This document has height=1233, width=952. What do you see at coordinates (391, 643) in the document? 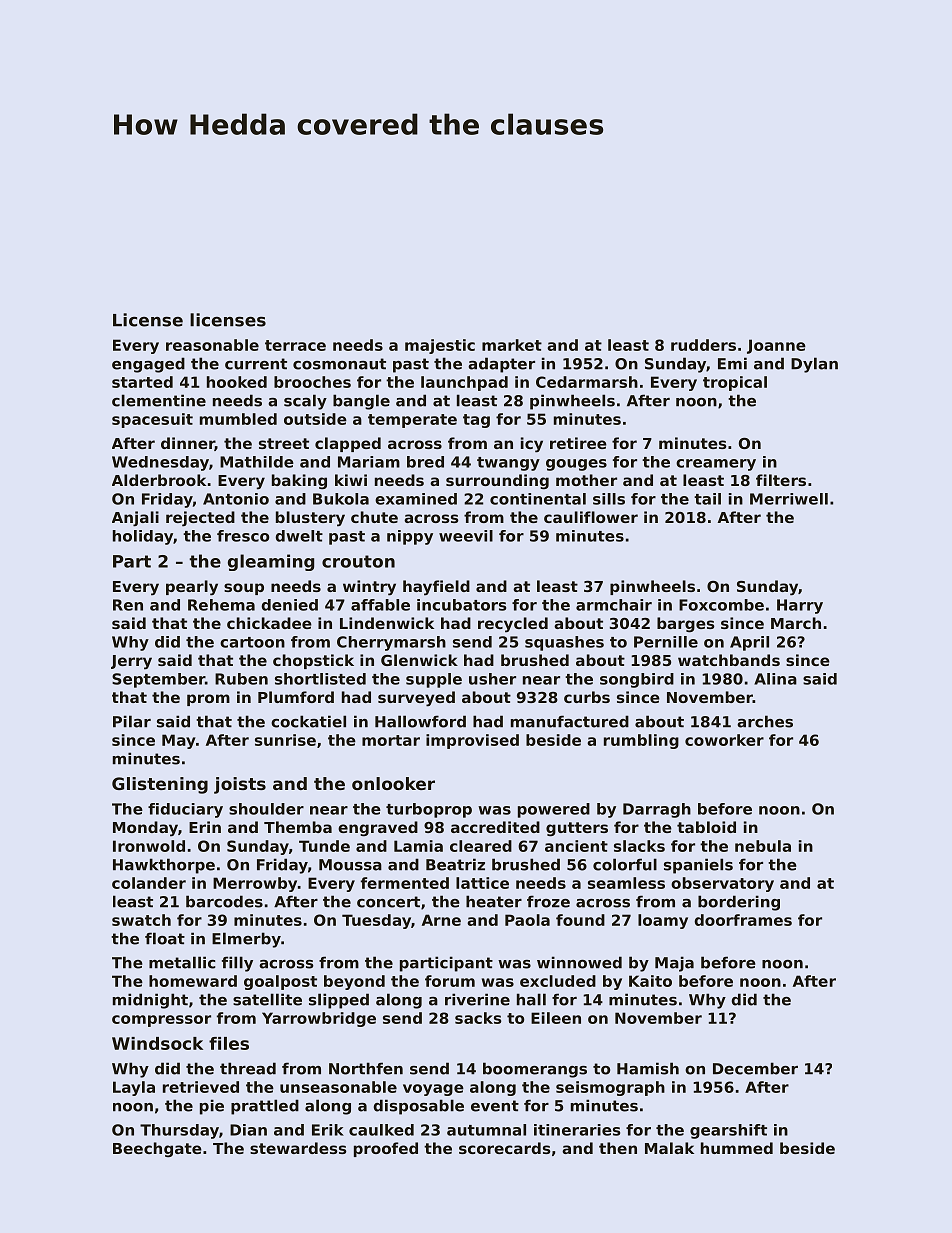
I see `Cherrymarsh` at bounding box center [391, 643].
